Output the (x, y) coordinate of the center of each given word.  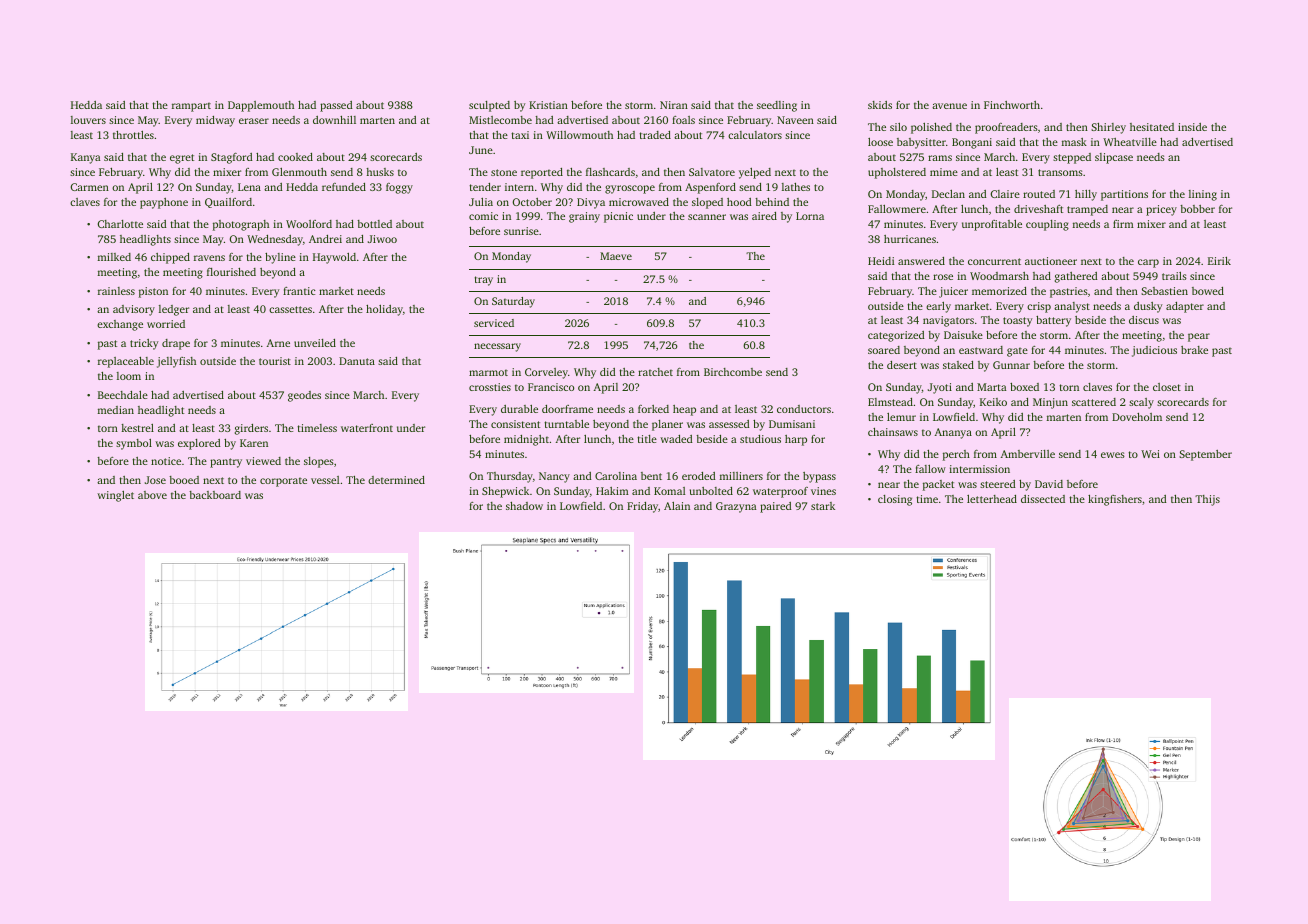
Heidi (881, 261)
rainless (116, 291)
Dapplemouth (261, 106)
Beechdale (123, 395)
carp (1148, 263)
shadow (524, 506)
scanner (707, 217)
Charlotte (120, 224)
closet (1167, 387)
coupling (1047, 225)
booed (184, 480)
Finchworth (1012, 105)
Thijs (1207, 500)
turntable (566, 424)
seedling (777, 106)
